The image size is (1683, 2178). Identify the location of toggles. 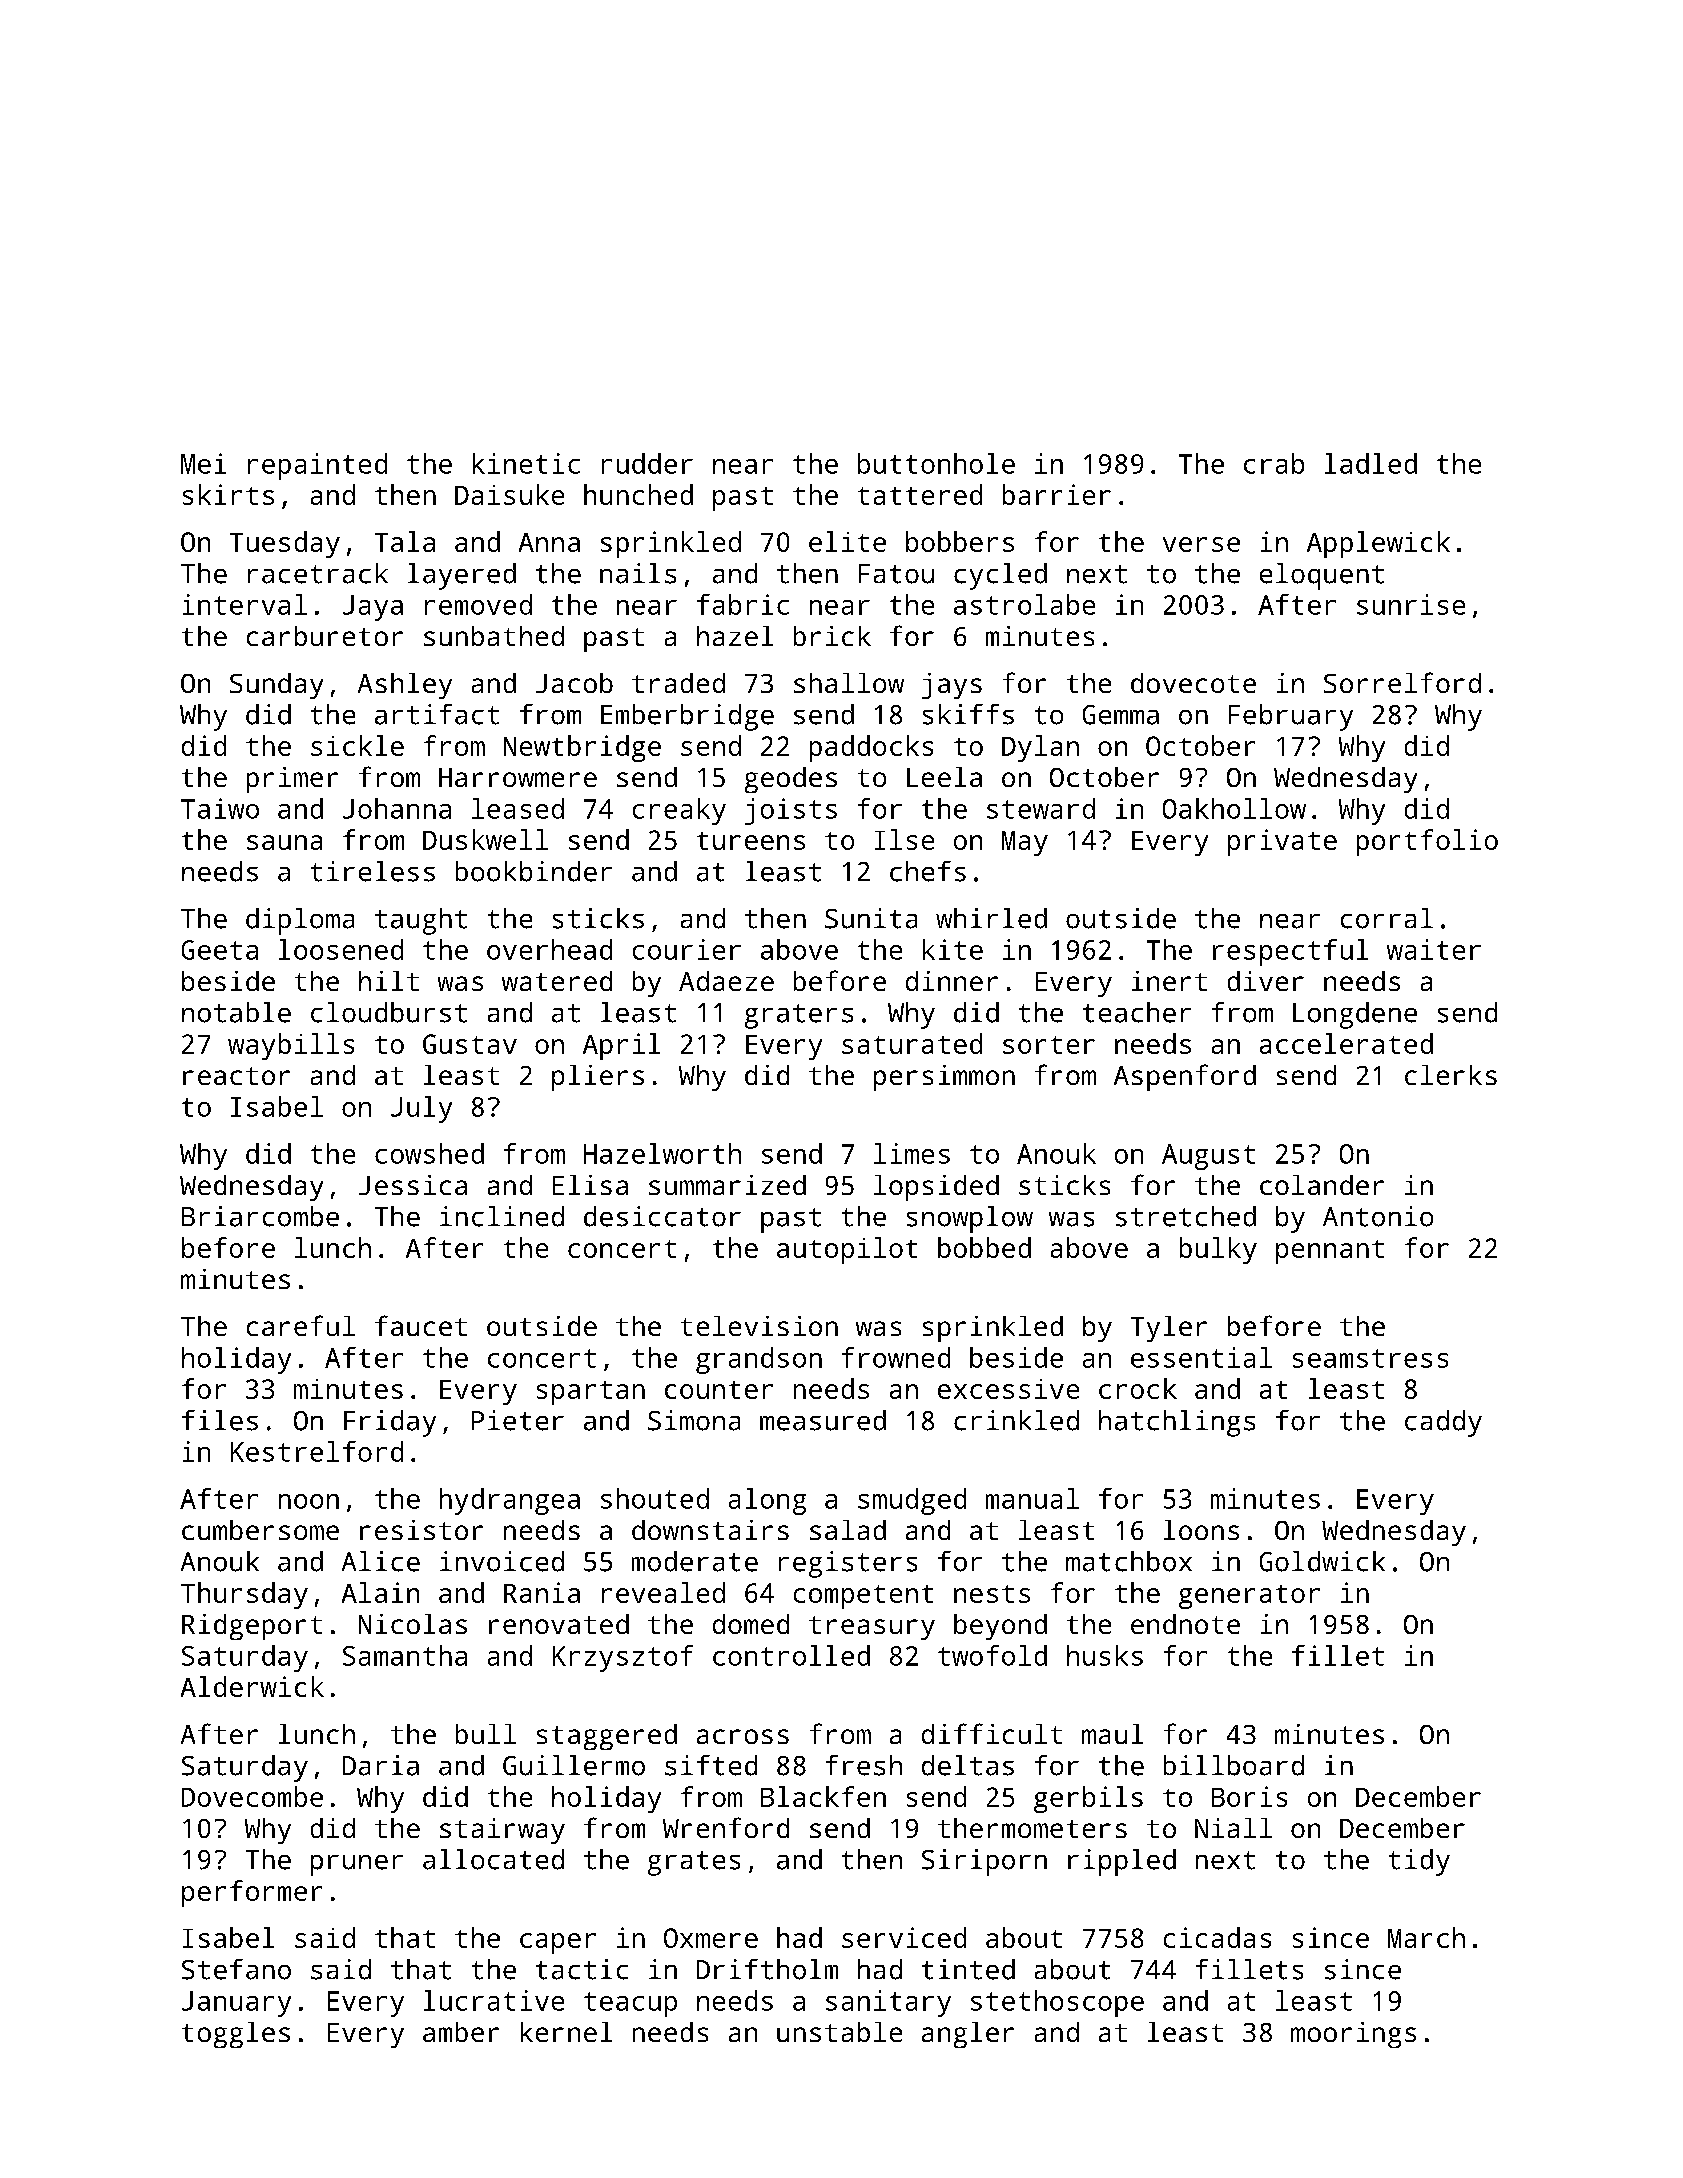
(236, 2035).
